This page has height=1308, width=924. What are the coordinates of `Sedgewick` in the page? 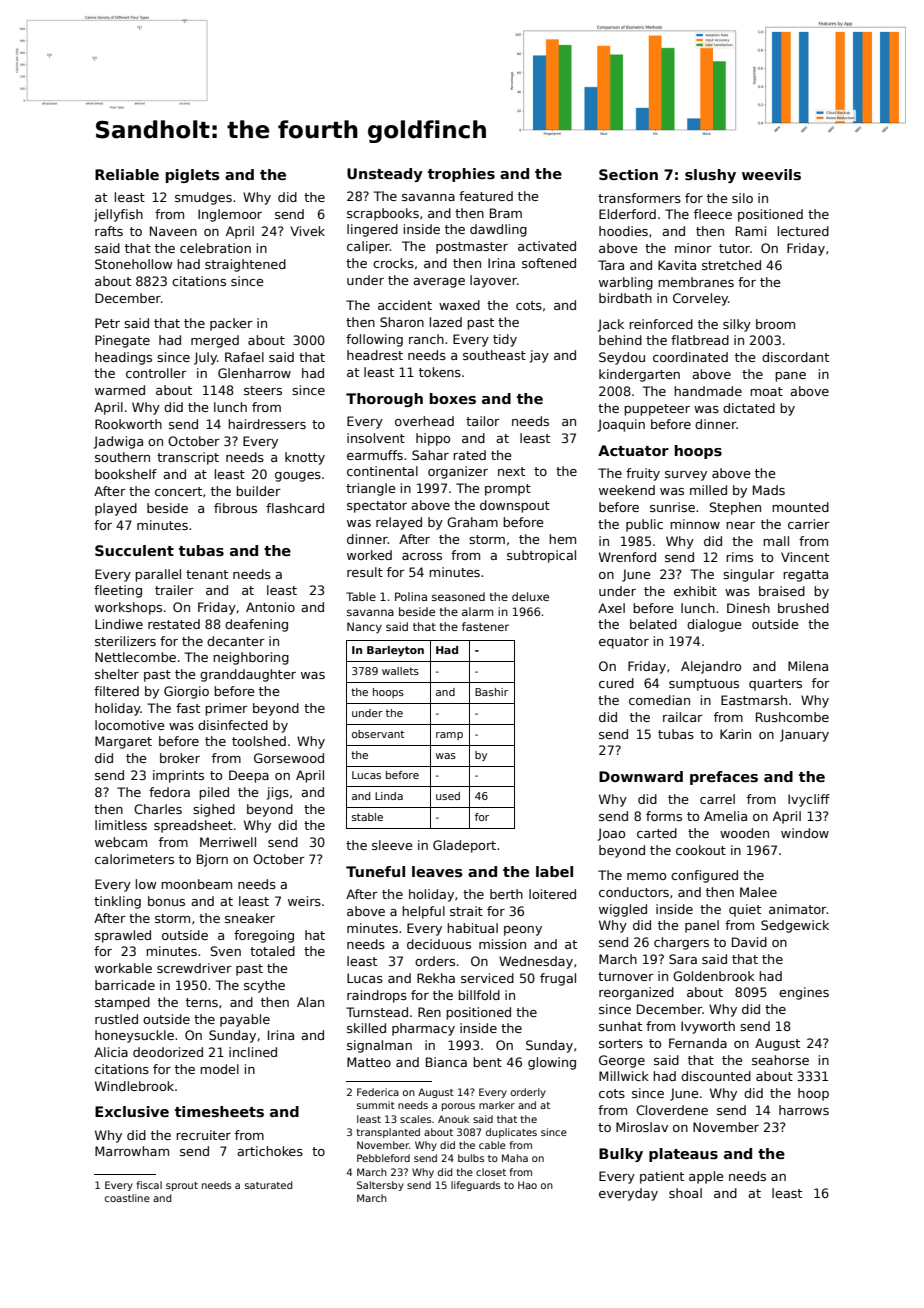 It's located at (795, 926).
